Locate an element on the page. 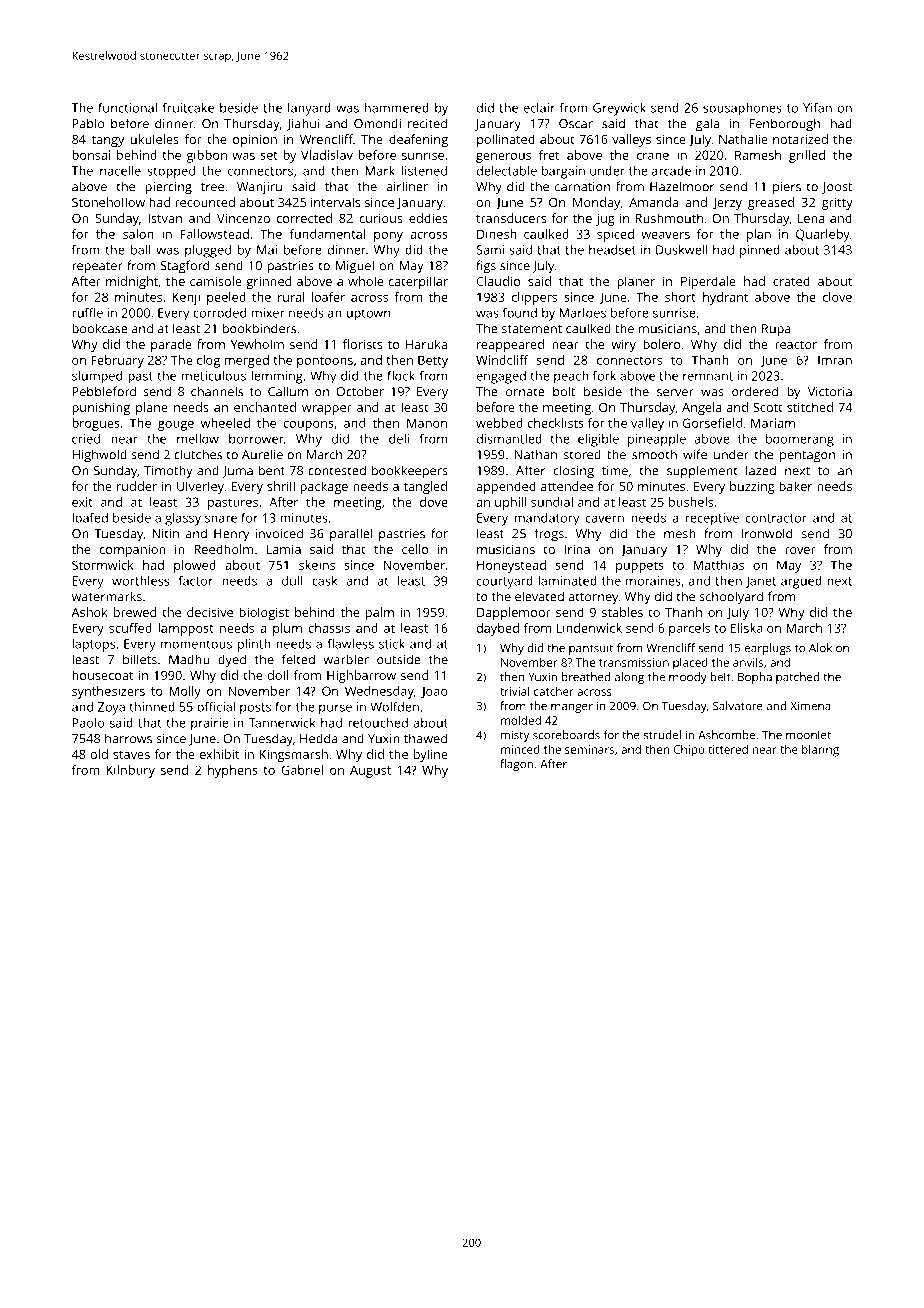  Imran is located at coordinates (835, 360).
